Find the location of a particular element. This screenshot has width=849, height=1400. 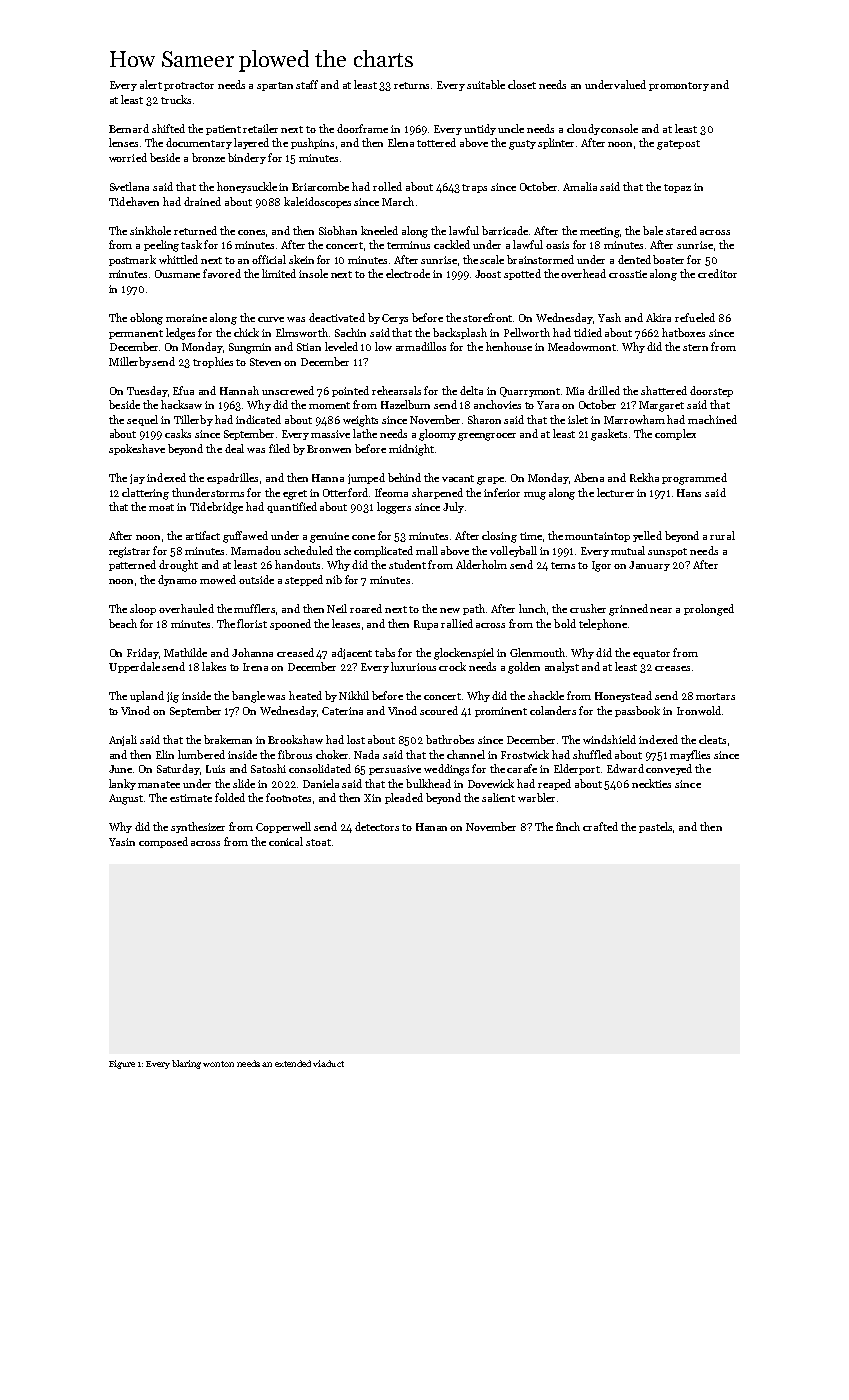

stern is located at coordinates (695, 347).
